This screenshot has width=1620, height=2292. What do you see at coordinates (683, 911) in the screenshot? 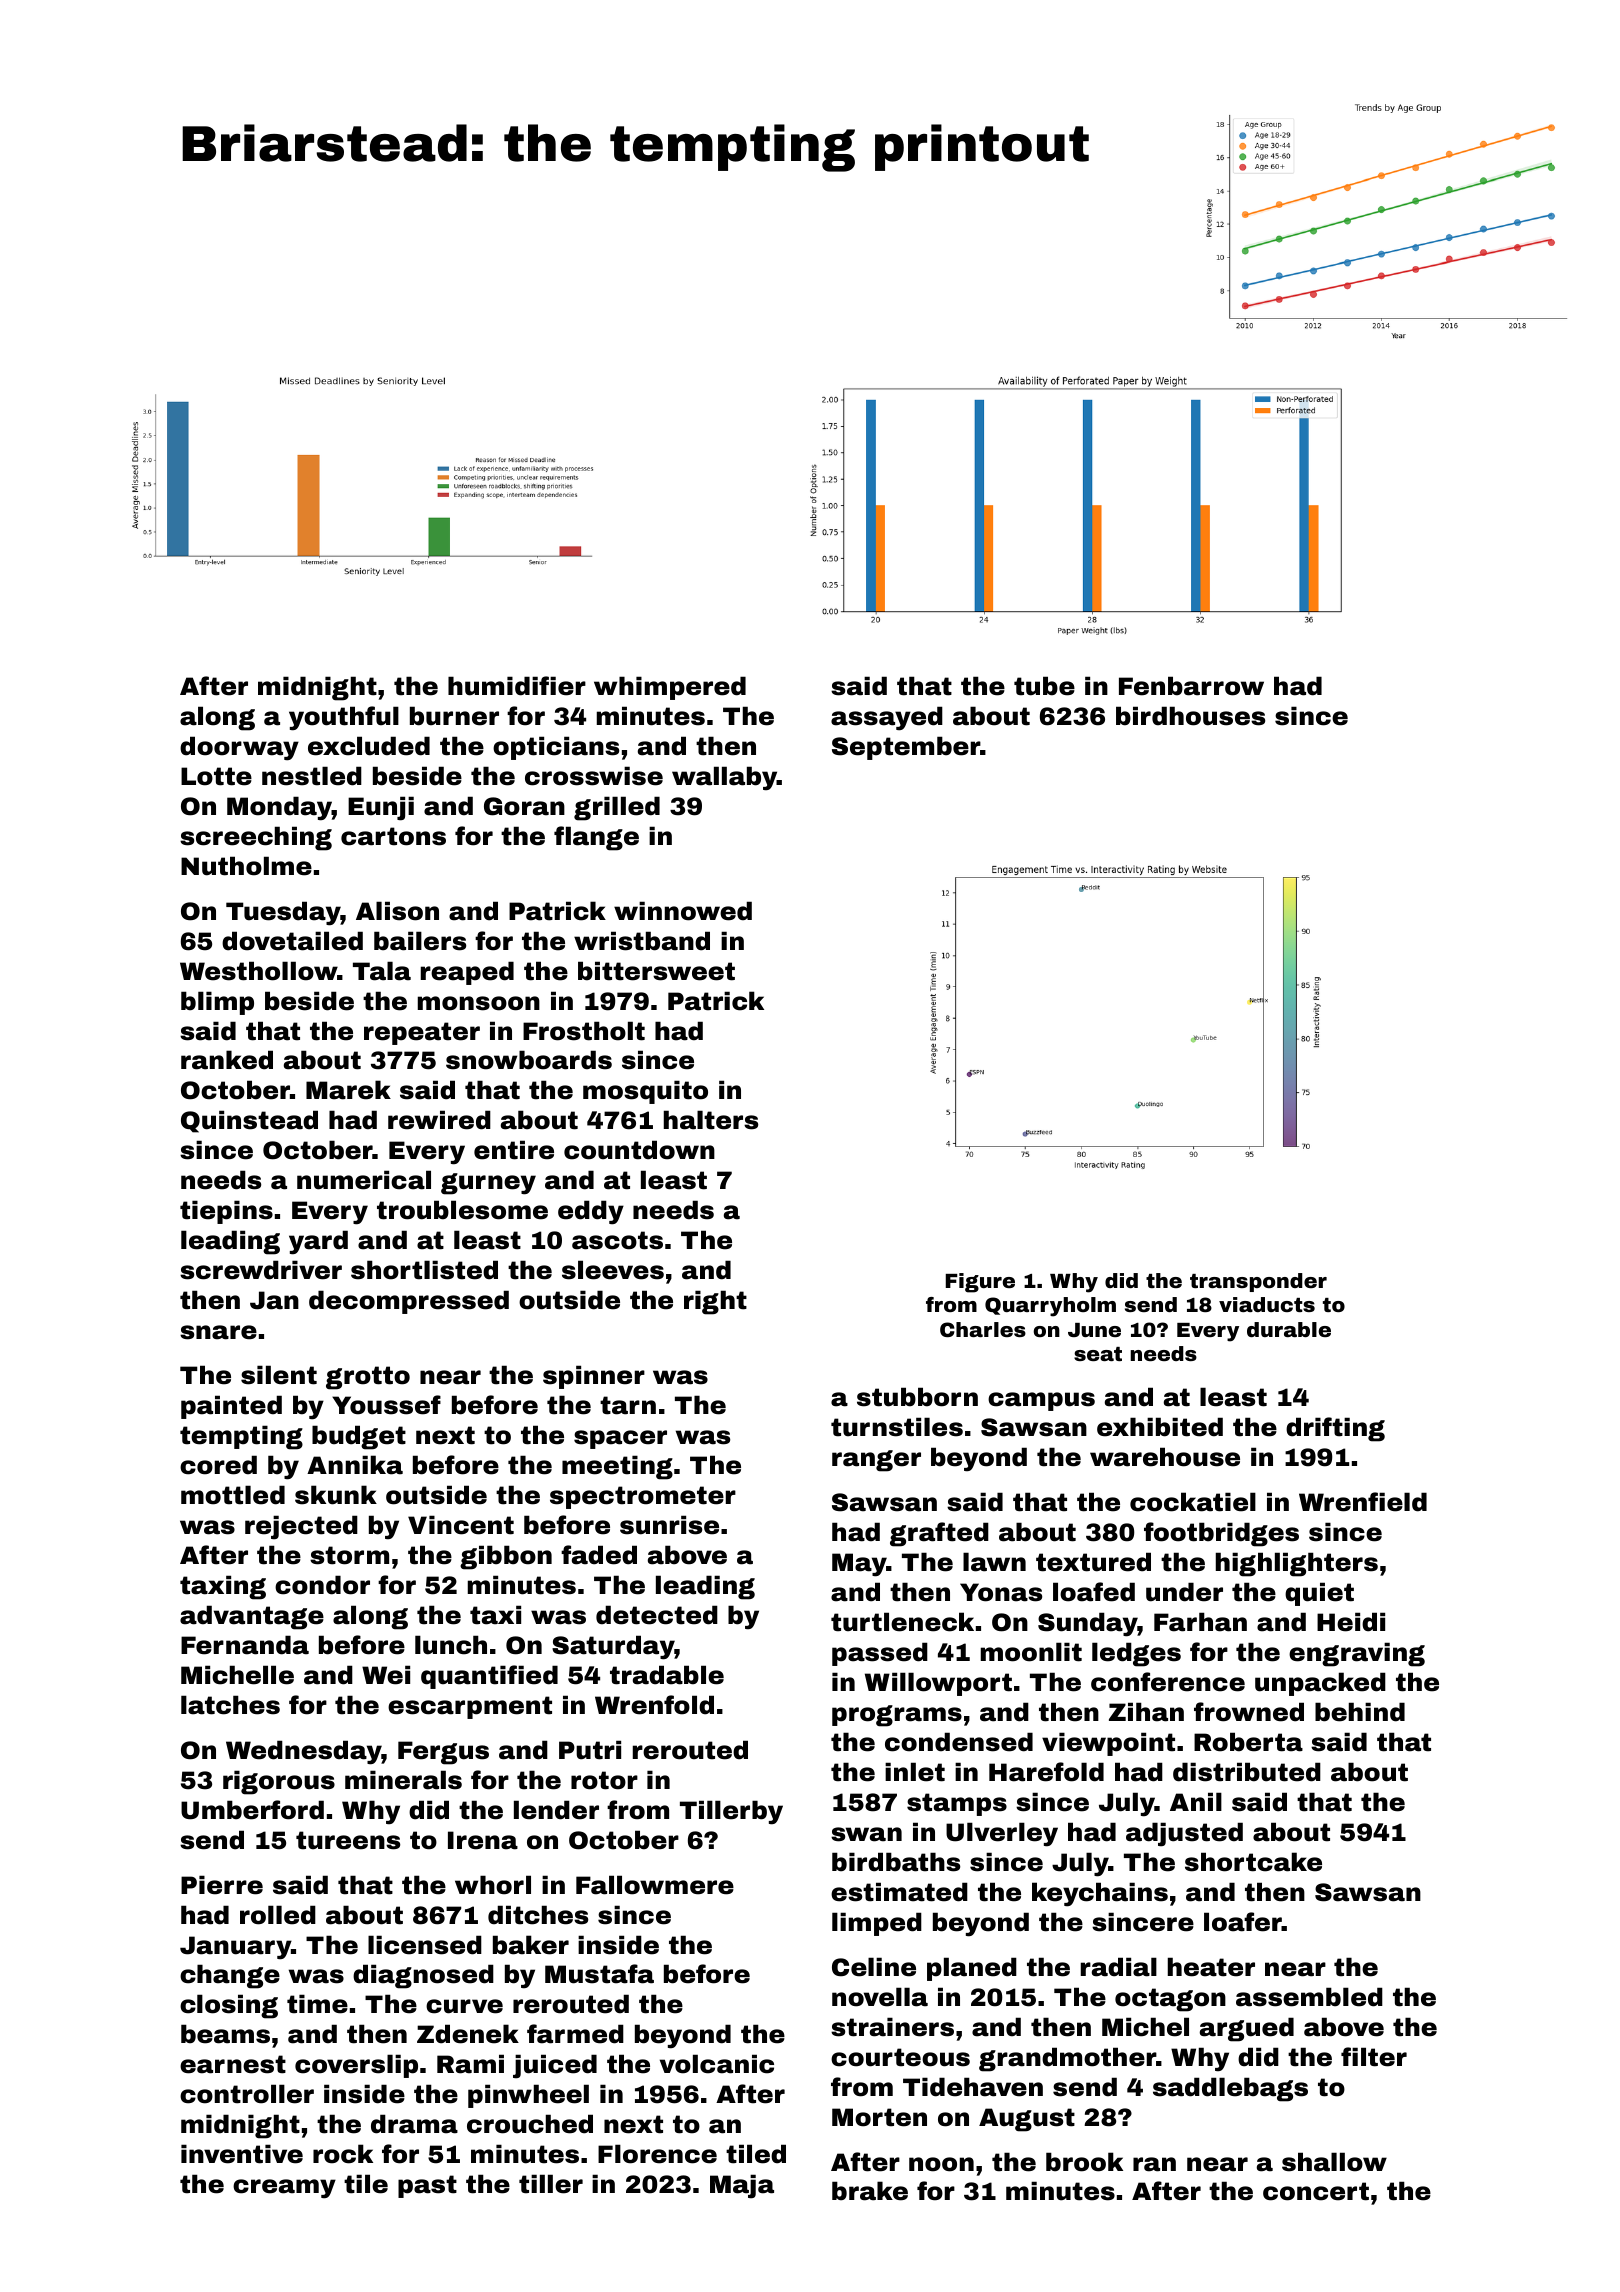
I see `winnowed` at bounding box center [683, 911].
